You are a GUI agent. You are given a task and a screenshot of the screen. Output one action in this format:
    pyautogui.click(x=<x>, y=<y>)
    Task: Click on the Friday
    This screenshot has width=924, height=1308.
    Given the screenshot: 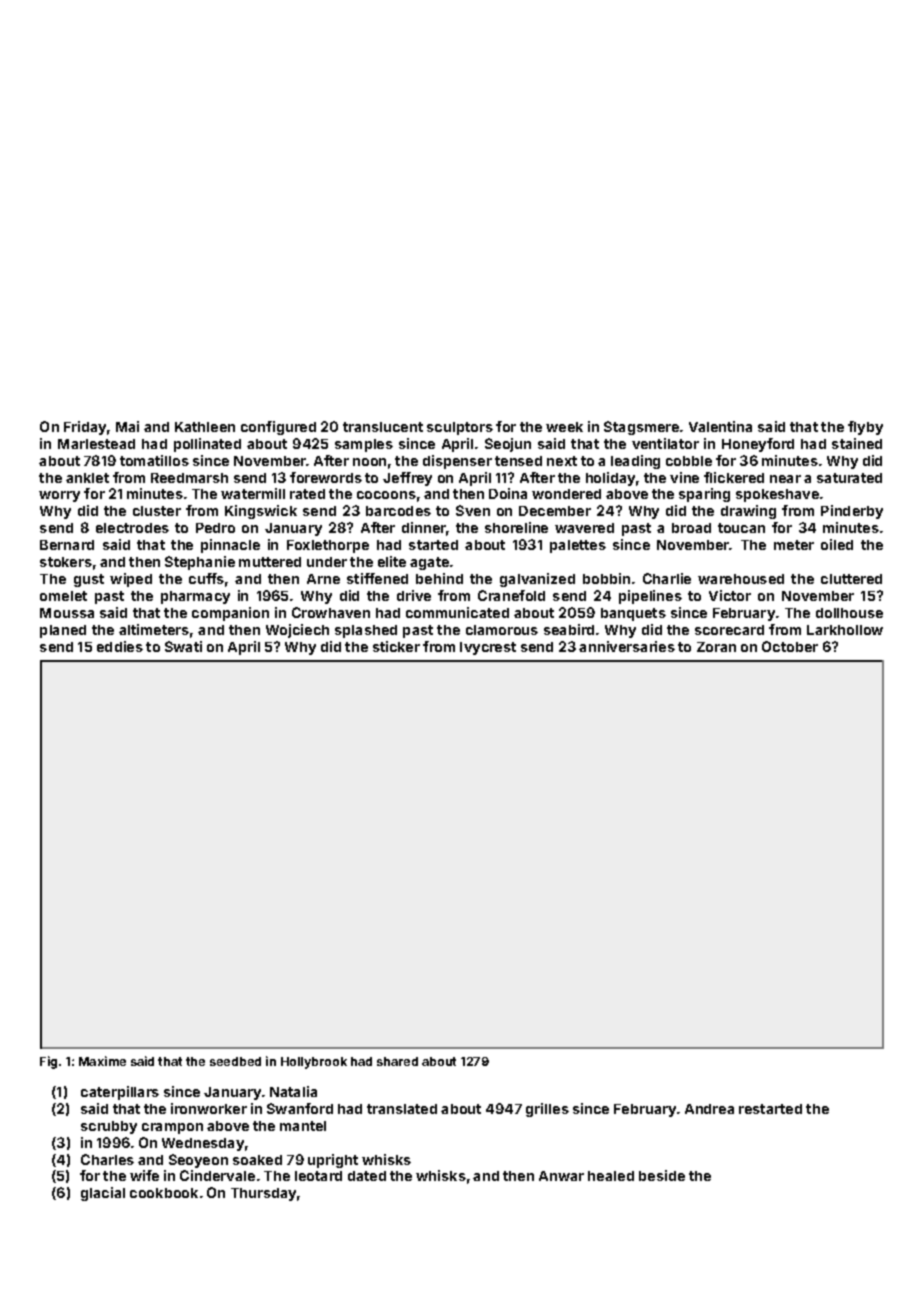 What is the action you would take?
    pyautogui.click(x=85, y=428)
